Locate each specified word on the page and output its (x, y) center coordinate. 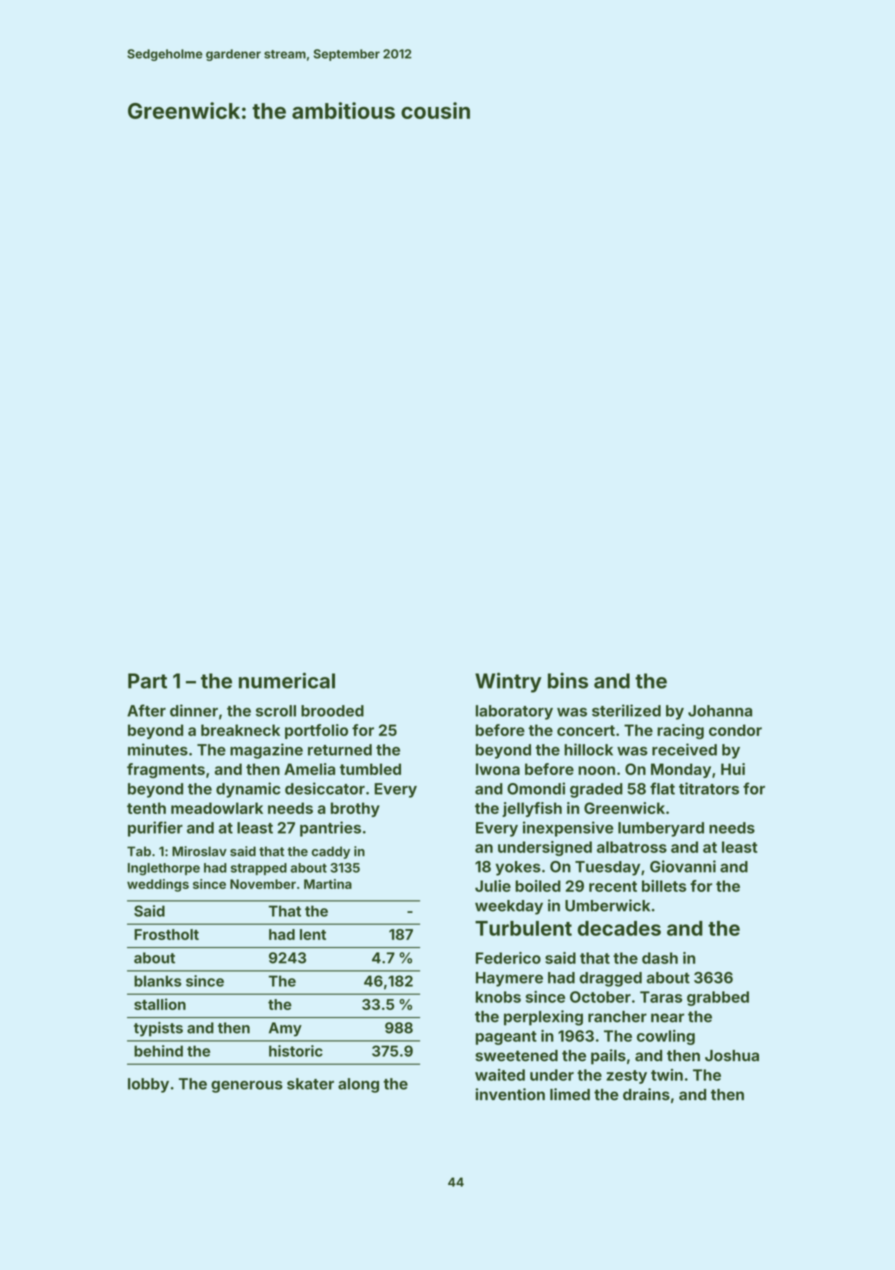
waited (500, 1075)
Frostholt (166, 934)
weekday (509, 907)
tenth (146, 808)
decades (619, 928)
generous (247, 1087)
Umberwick (607, 905)
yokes (518, 868)
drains (646, 1094)
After (146, 710)
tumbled (370, 769)
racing (680, 731)
